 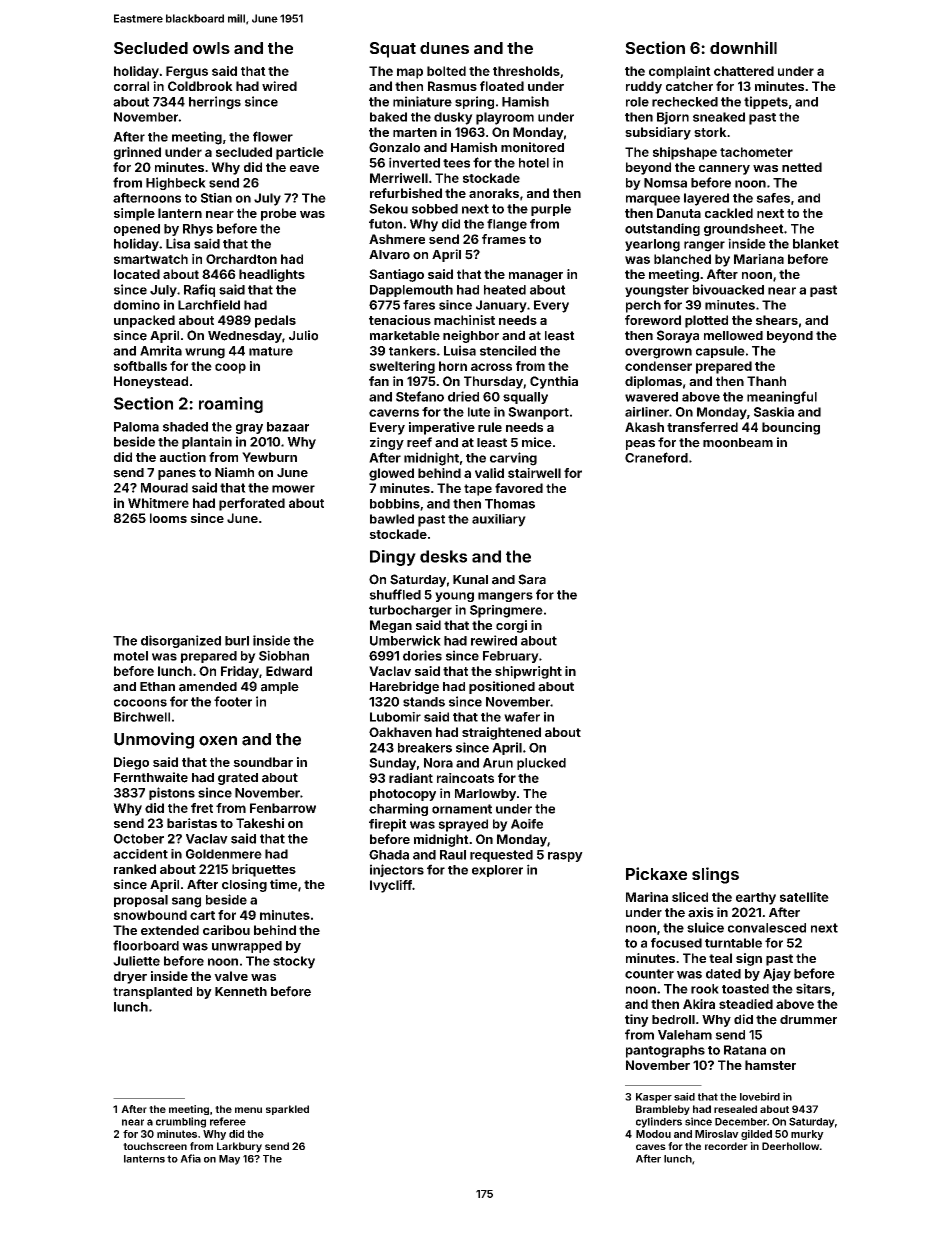 I want to click on manager, so click(x=536, y=277).
